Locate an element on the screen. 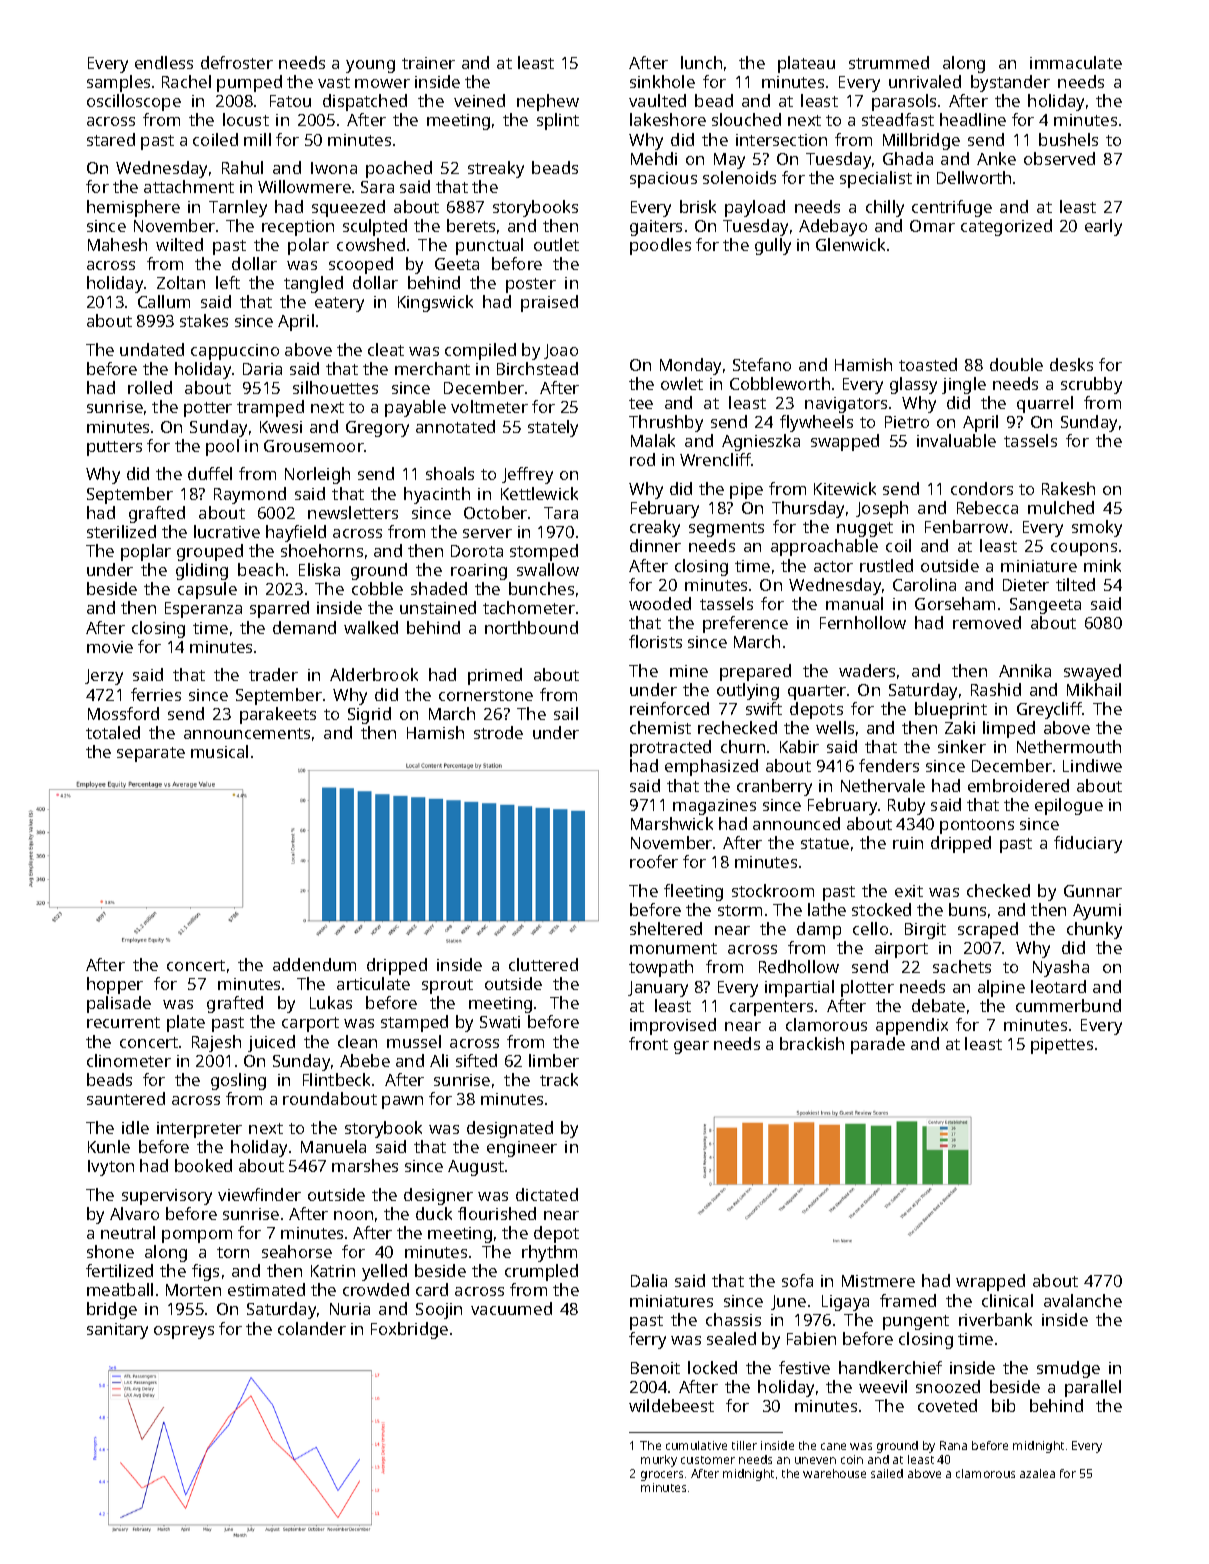 Image resolution: width=1209 pixels, height=1564 pixels. cummerbund is located at coordinates (1068, 1005).
